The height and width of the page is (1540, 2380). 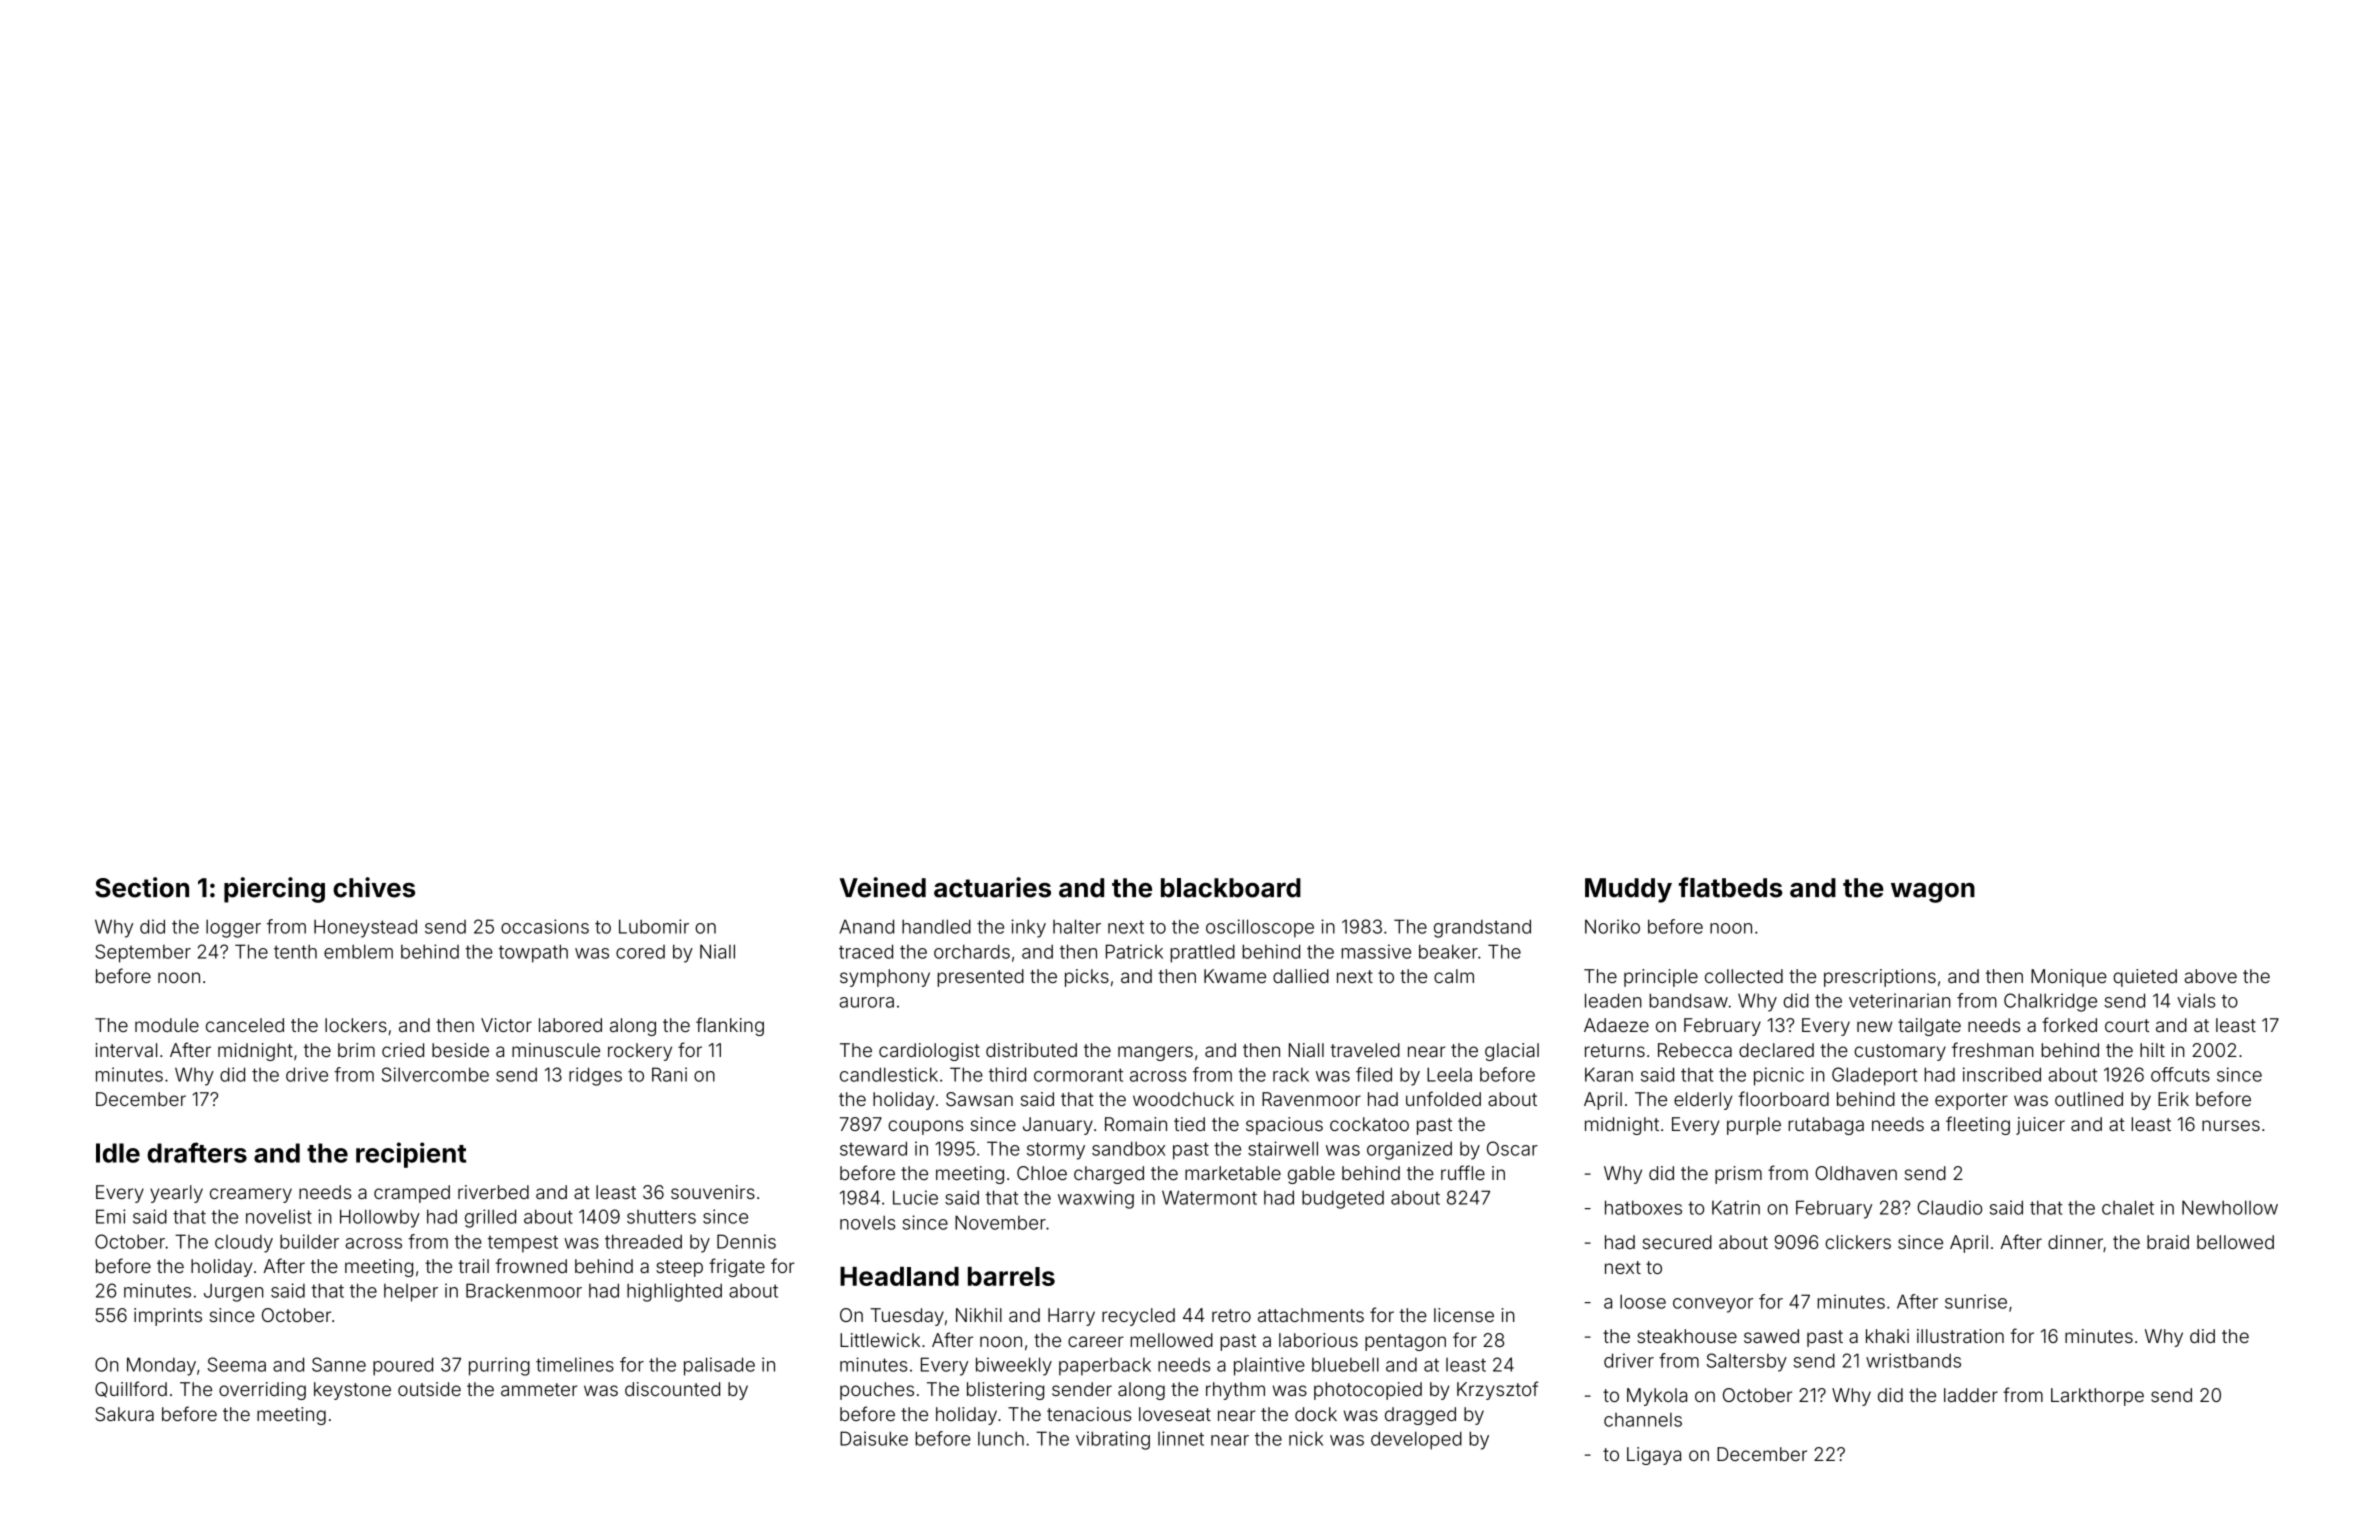 What do you see at coordinates (111, 1216) in the page?
I see `Emi` at bounding box center [111, 1216].
